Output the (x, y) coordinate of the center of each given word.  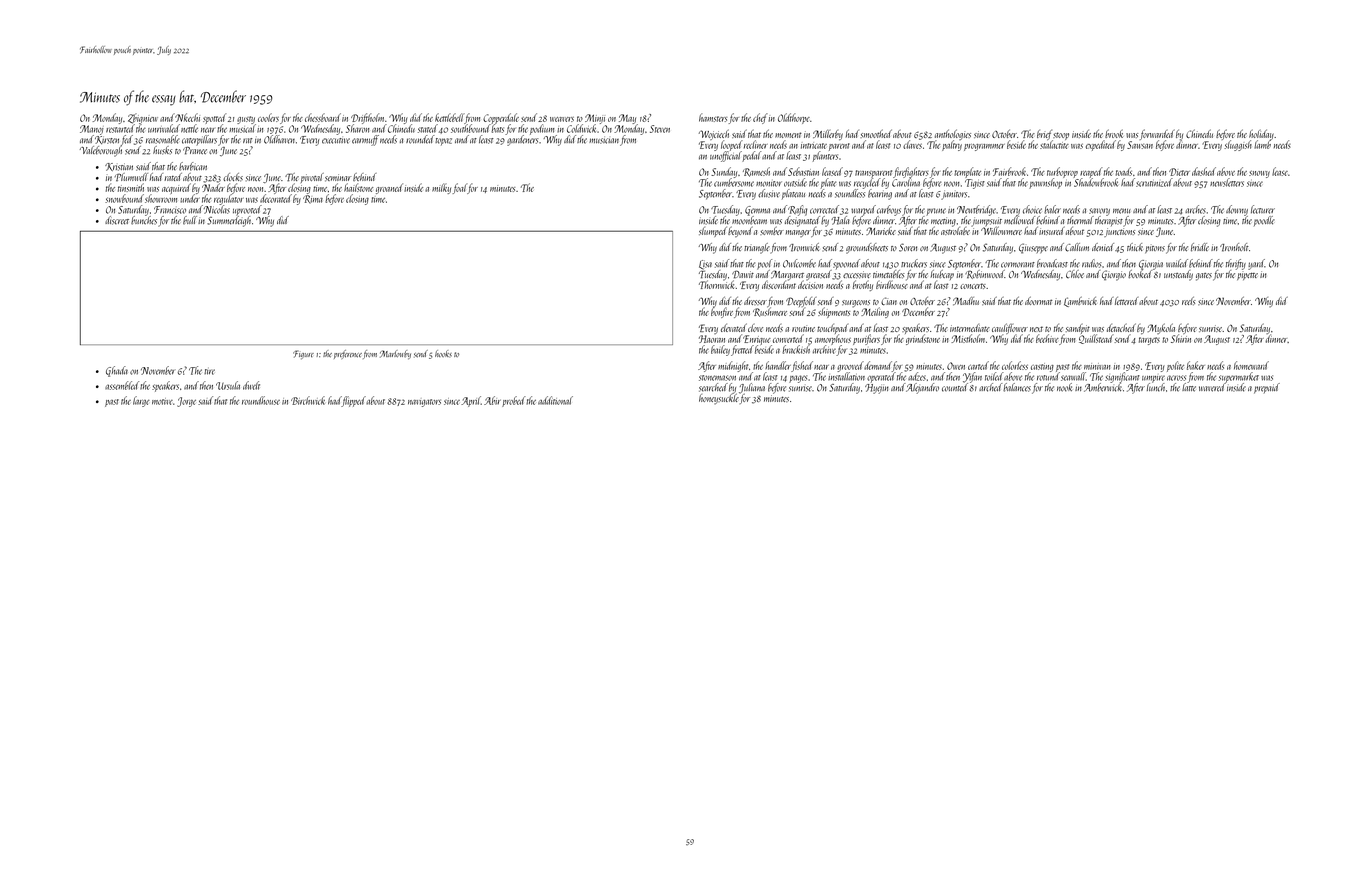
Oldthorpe (794, 118)
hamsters (713, 117)
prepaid (1267, 388)
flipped (354, 401)
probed (514, 401)
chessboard (323, 117)
